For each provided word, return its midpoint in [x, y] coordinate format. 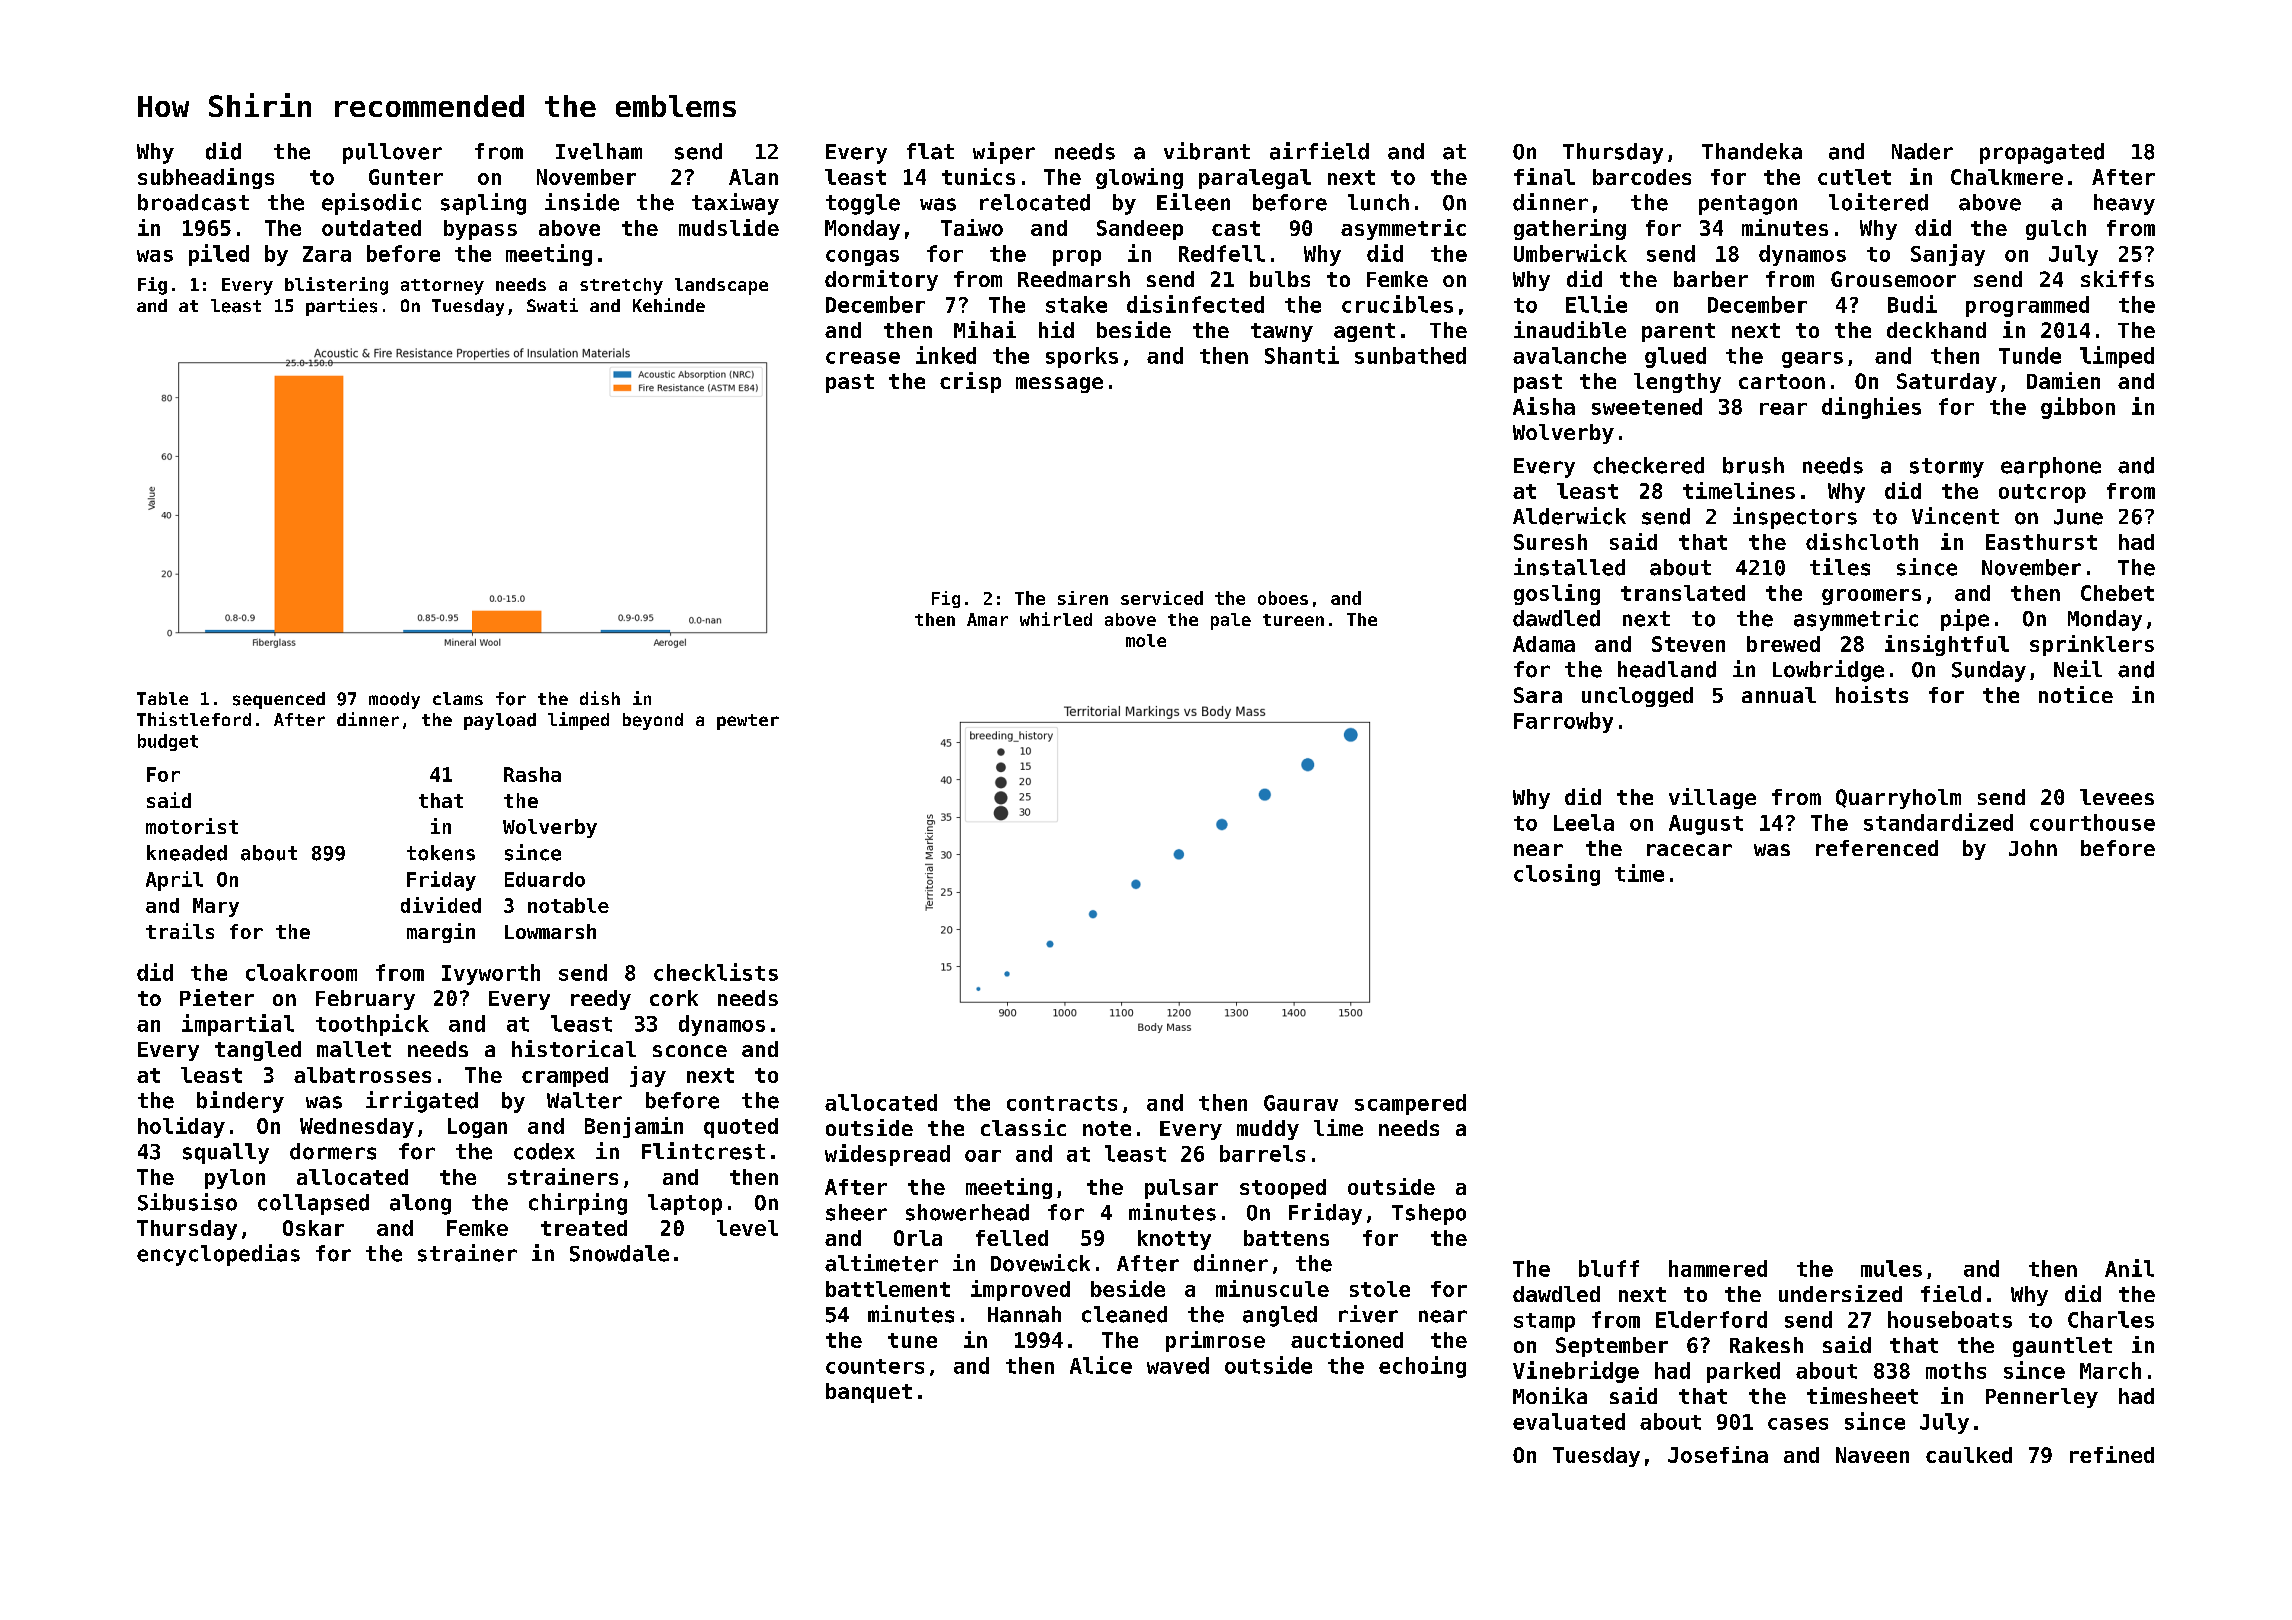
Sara [1538, 695]
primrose [1215, 1341]
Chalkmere [2007, 177]
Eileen [1193, 202]
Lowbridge [1828, 671]
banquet [869, 1393]
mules [1891, 1268]
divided [441, 905]
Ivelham [599, 151]
